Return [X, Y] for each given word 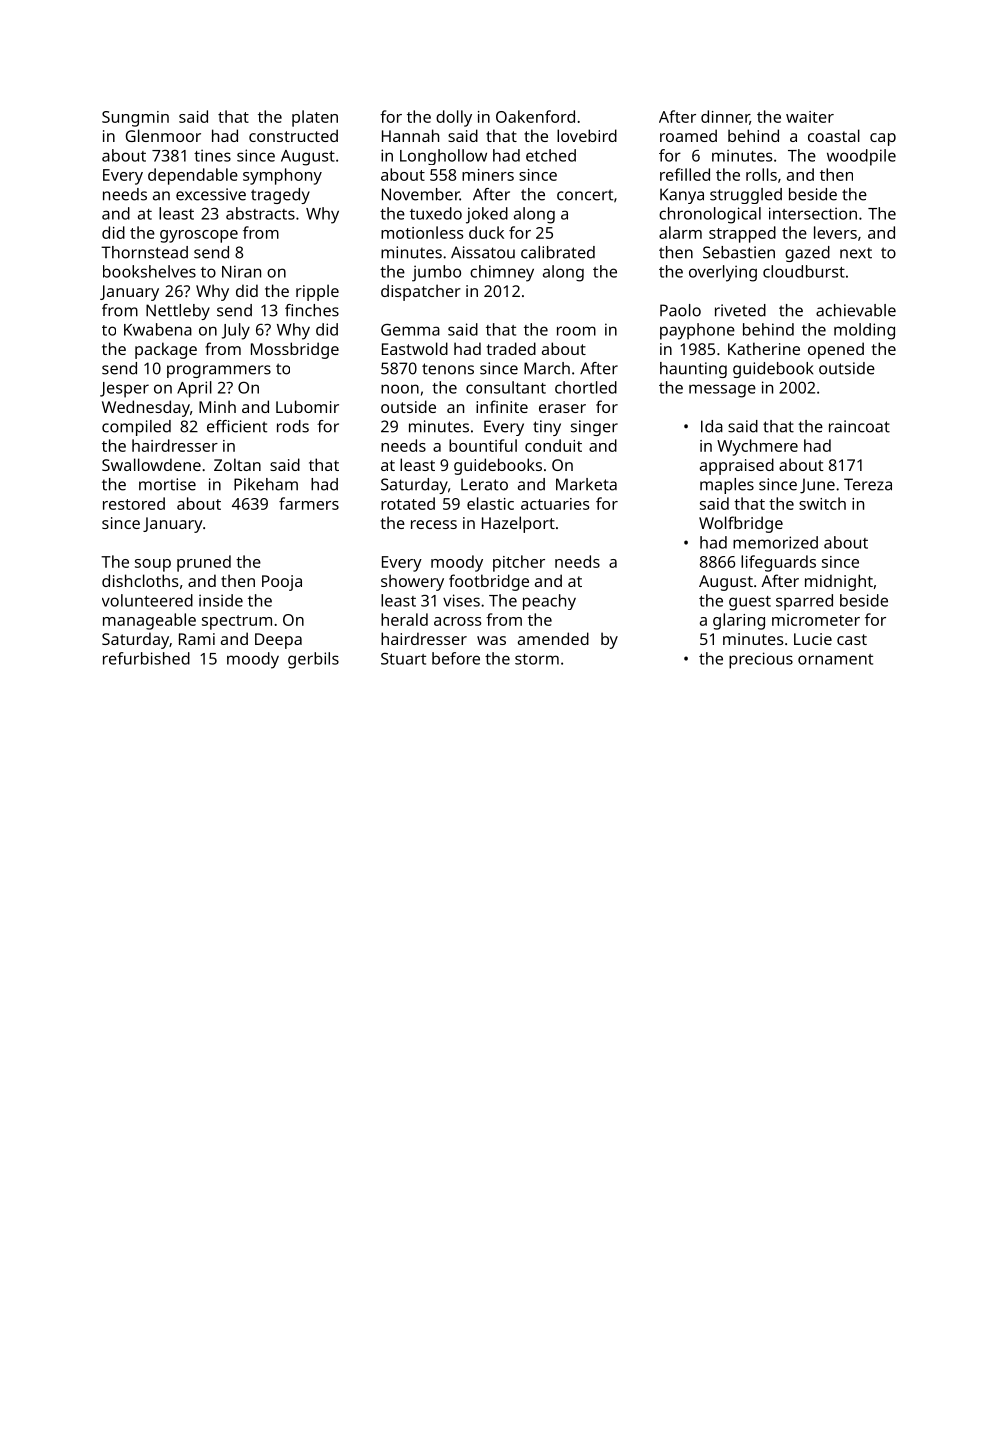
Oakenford [535, 116]
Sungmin [135, 119]
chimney [502, 273]
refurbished [146, 658]
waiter [810, 117]
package [166, 350]
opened [836, 350]
